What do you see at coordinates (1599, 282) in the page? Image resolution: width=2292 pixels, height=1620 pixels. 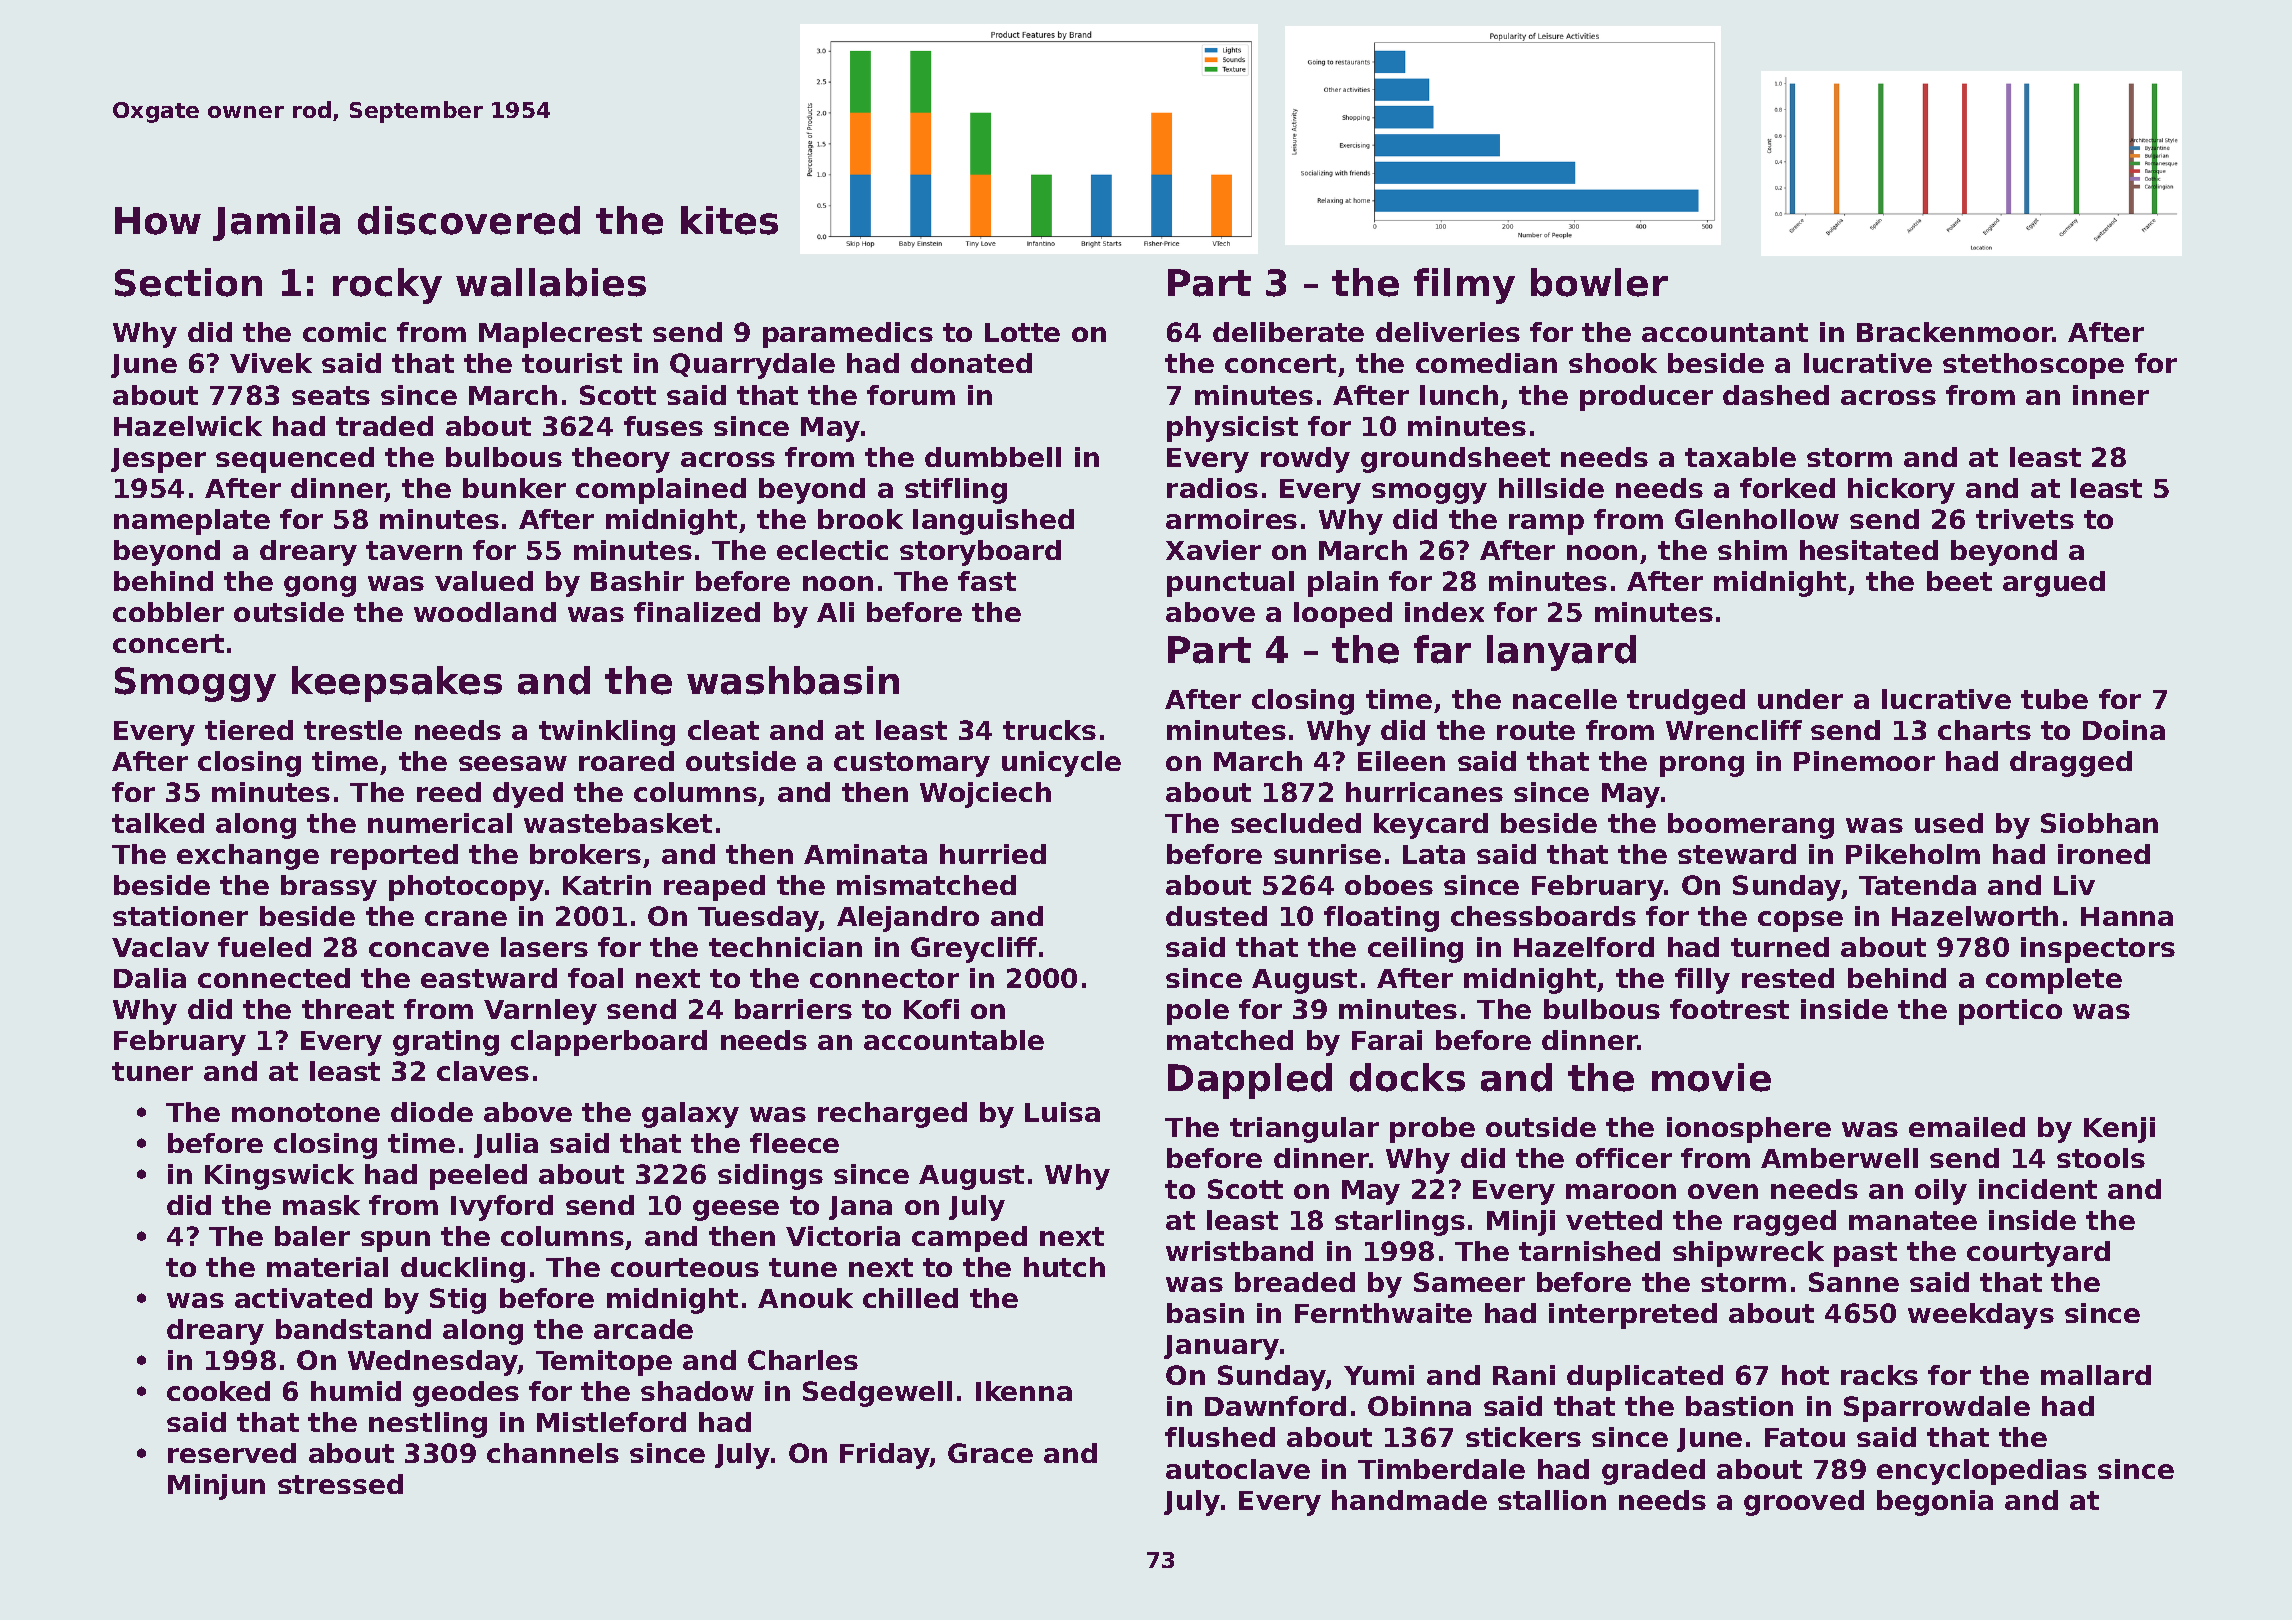 I see `bowler` at bounding box center [1599, 282].
